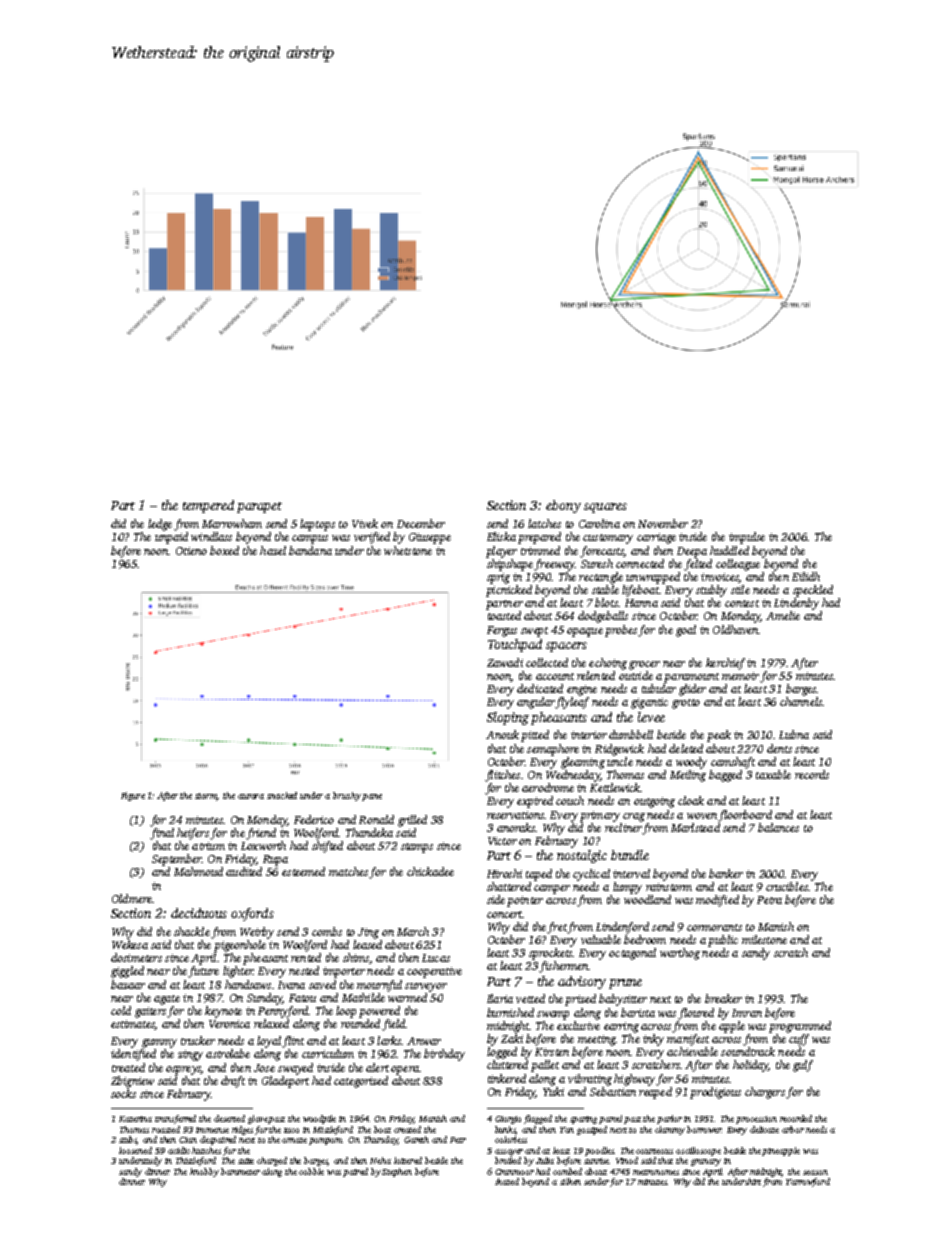  What do you see at coordinates (554, 565) in the page?
I see `freeway` at bounding box center [554, 565].
